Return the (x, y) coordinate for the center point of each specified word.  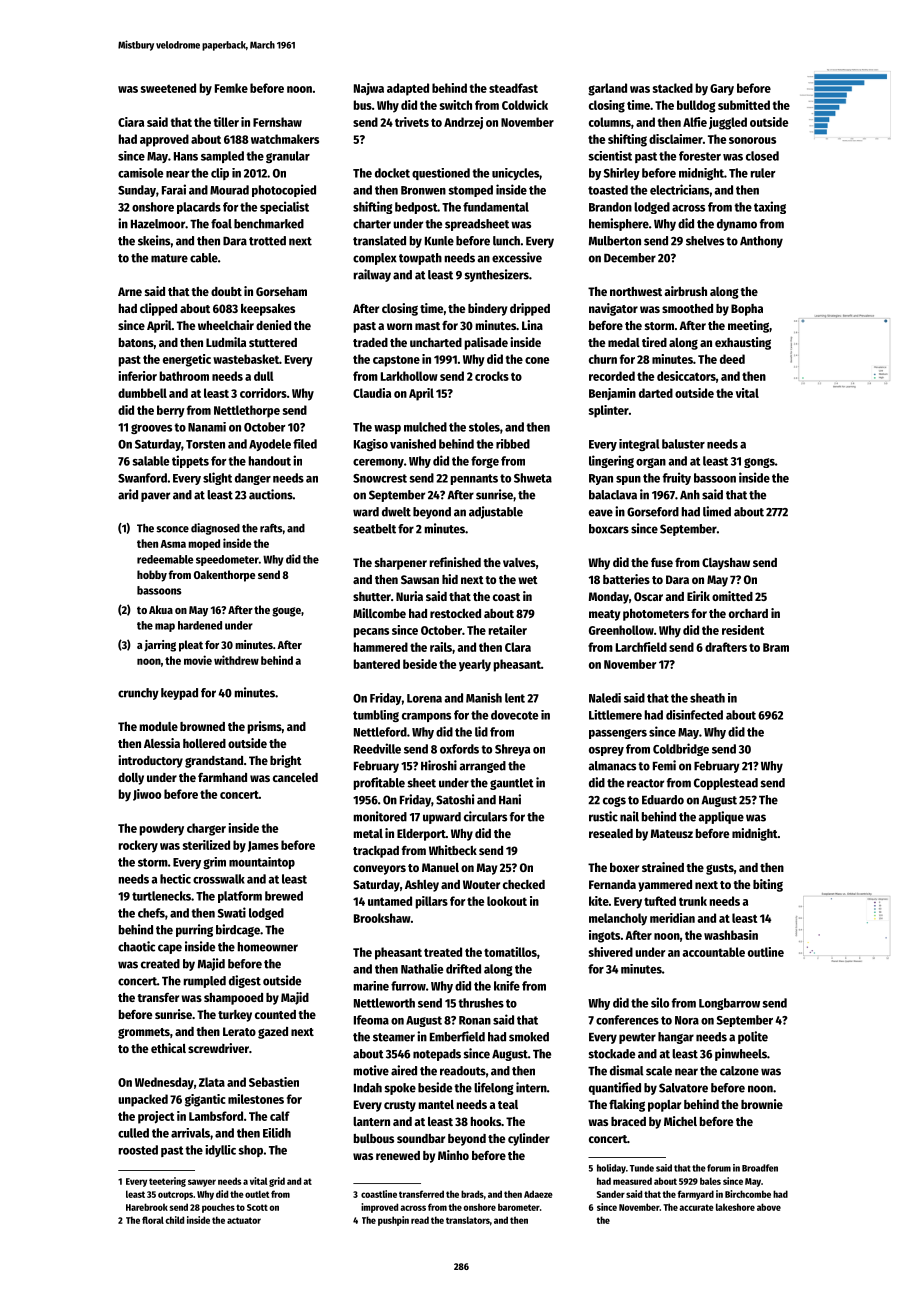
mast (427, 326)
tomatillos (510, 952)
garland (607, 89)
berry (171, 411)
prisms (265, 727)
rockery (138, 846)
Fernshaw (277, 122)
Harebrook (147, 1207)
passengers (618, 734)
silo (660, 1002)
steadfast (513, 88)
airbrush (685, 291)
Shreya (512, 750)
